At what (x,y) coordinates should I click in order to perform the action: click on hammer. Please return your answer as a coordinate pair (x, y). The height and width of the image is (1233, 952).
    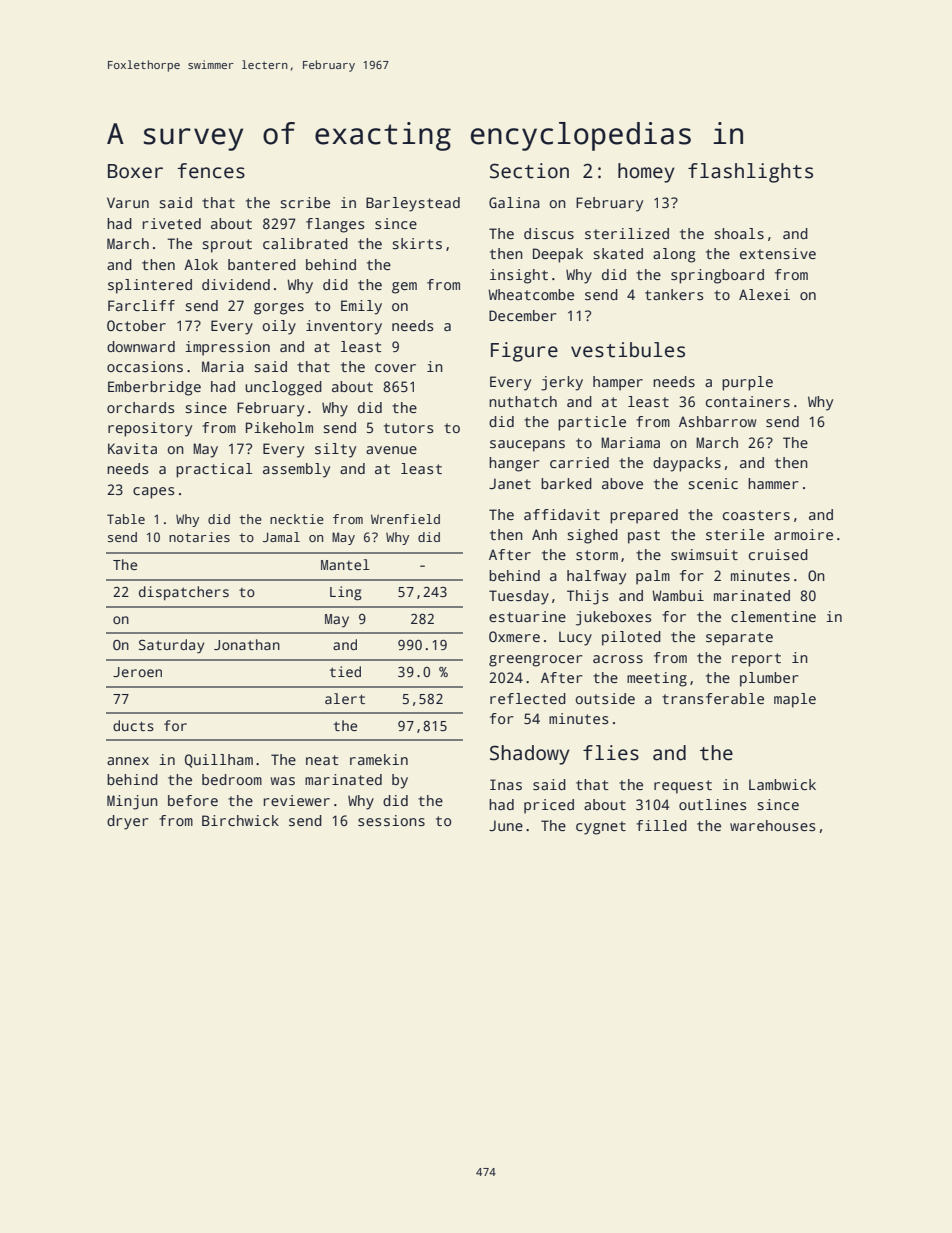
    Looking at the image, I should click on (773, 483).
